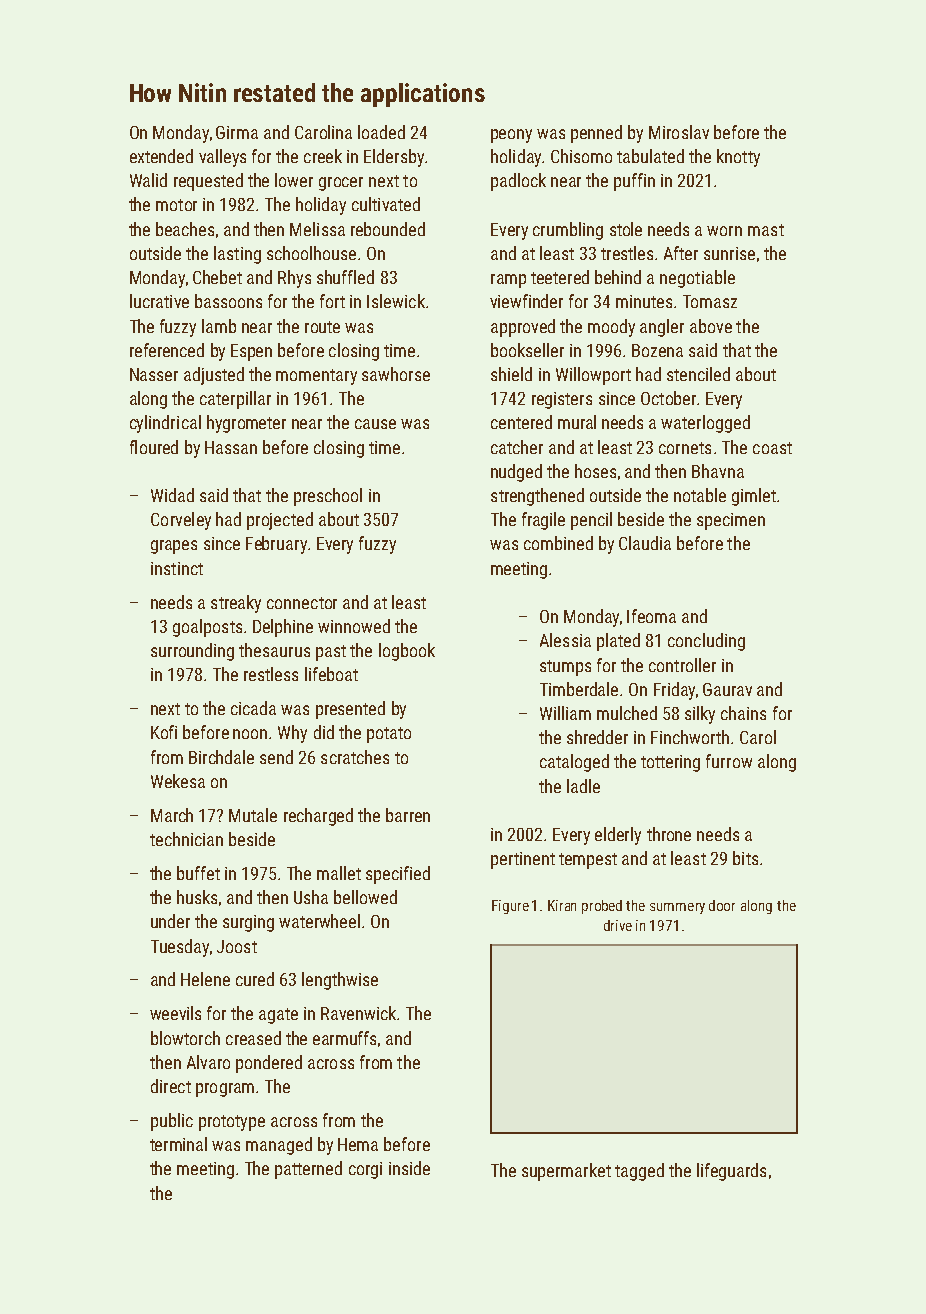  Describe the element at coordinates (743, 713) in the screenshot. I see `chains` at that location.
